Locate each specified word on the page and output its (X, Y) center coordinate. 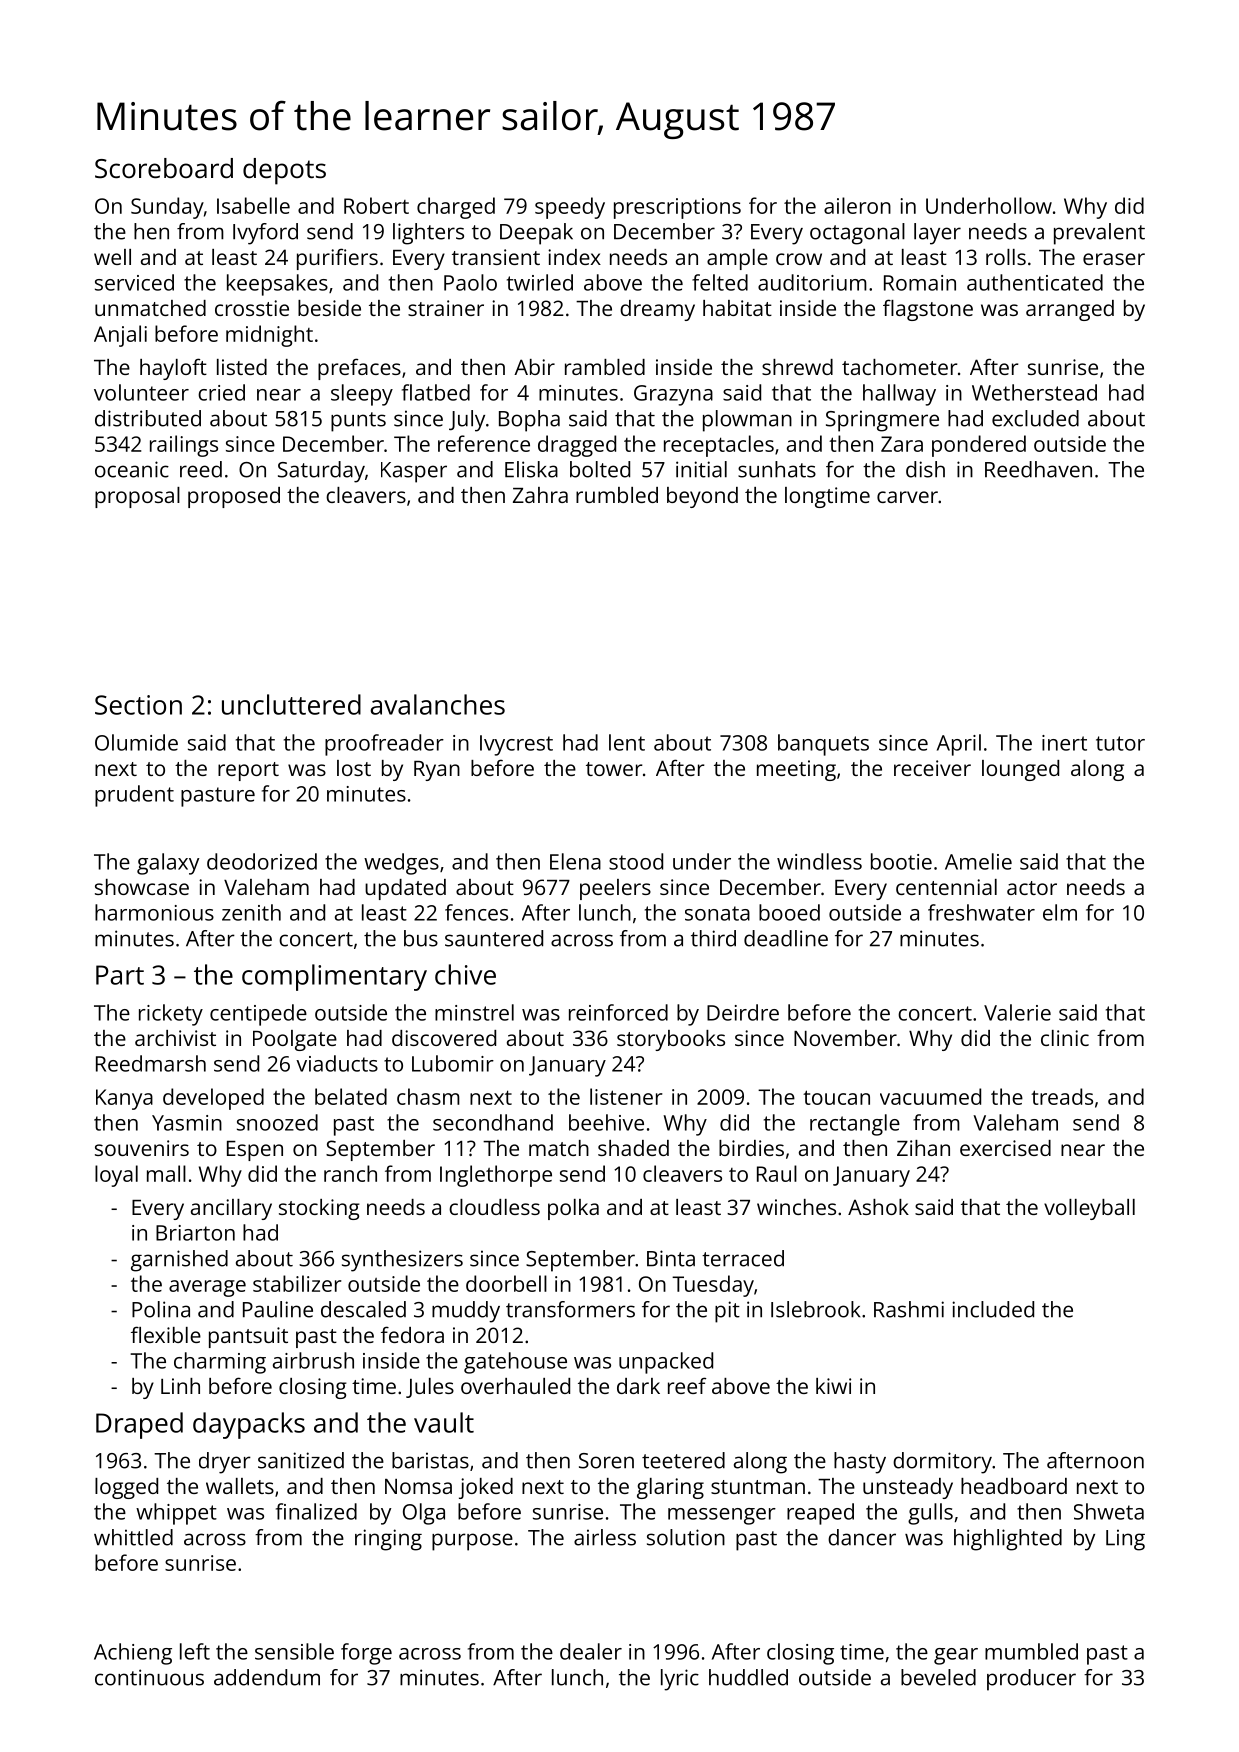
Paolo (470, 282)
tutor (1120, 743)
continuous (149, 1677)
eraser (1114, 259)
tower (614, 769)
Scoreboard (164, 168)
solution (686, 1537)
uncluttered (291, 704)
